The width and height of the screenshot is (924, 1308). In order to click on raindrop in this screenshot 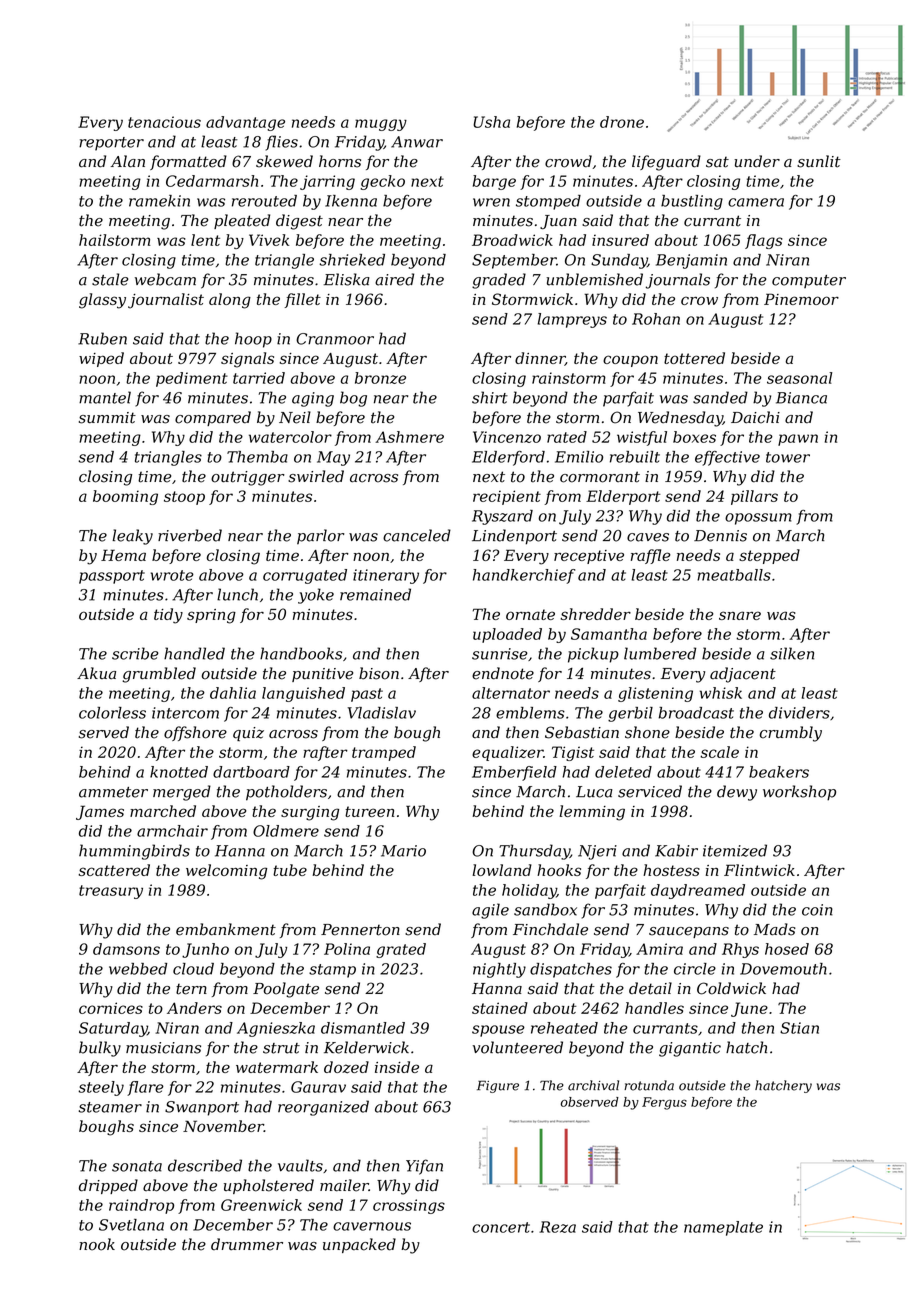, I will do `click(141, 1206)`.
